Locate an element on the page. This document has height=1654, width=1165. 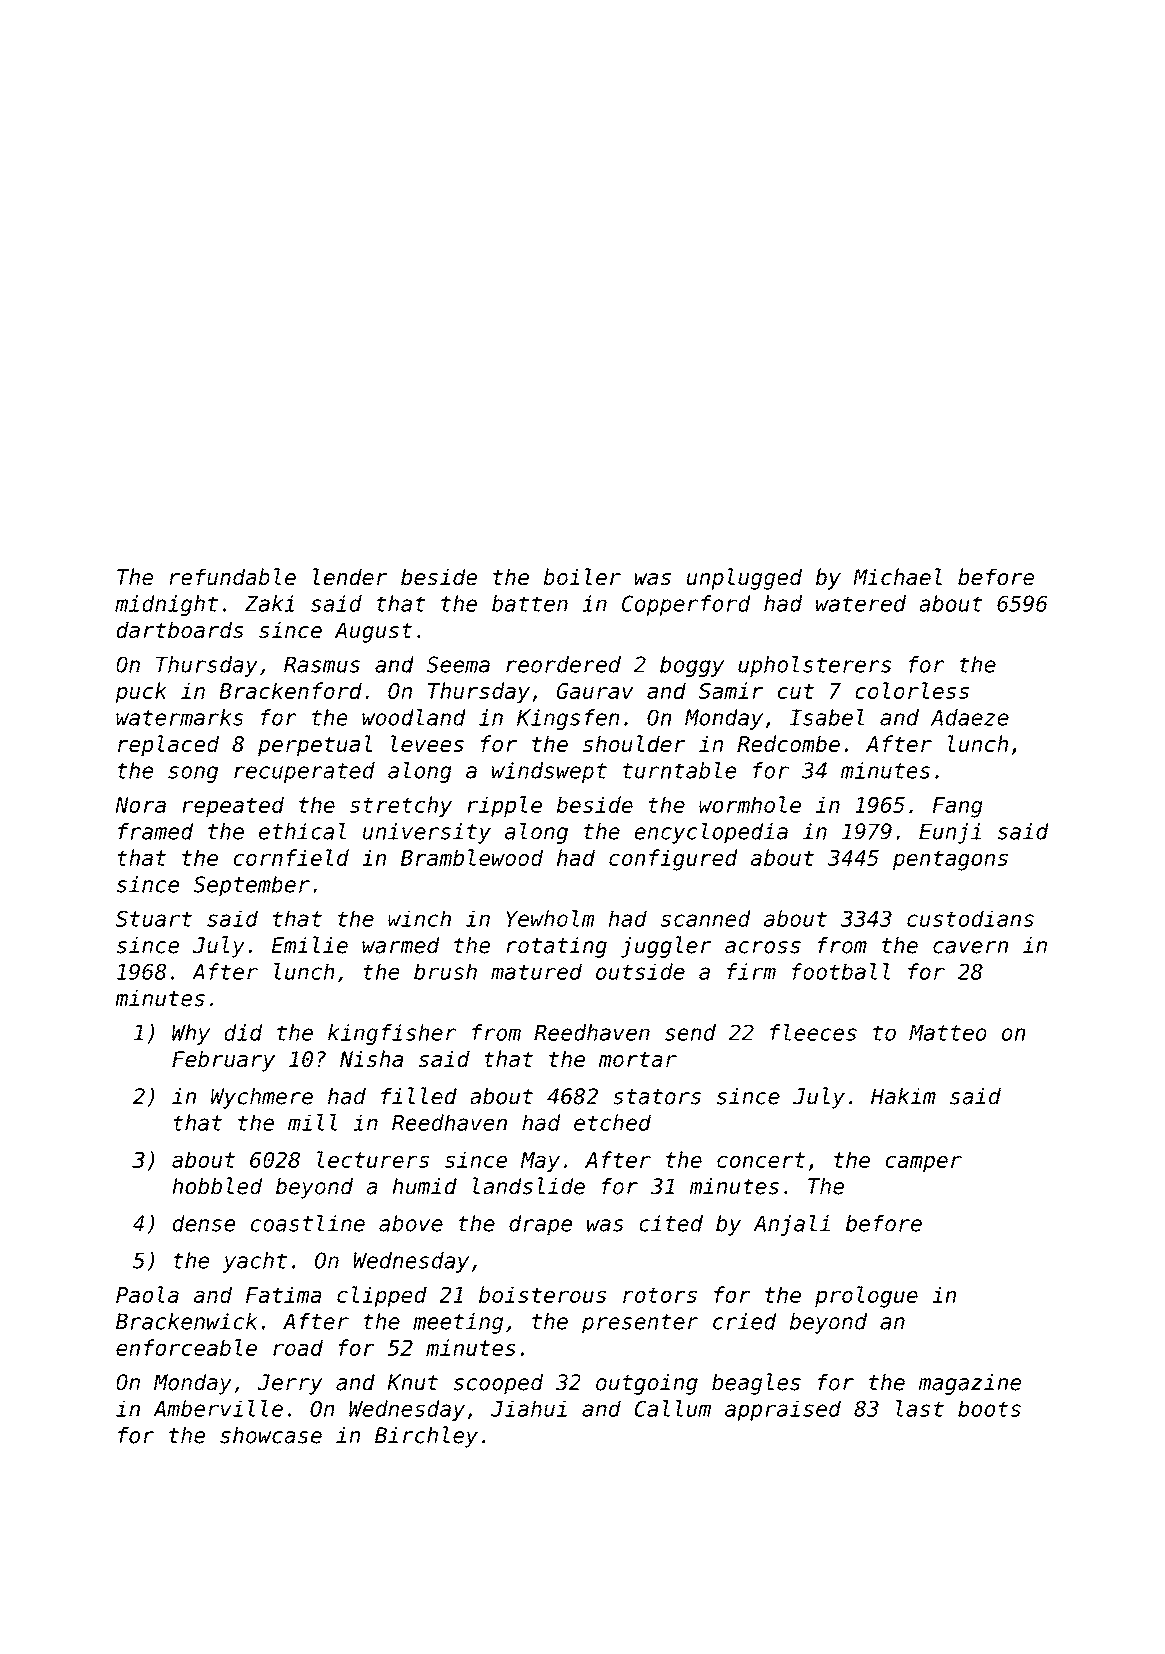
appraised is located at coordinates (783, 1410).
